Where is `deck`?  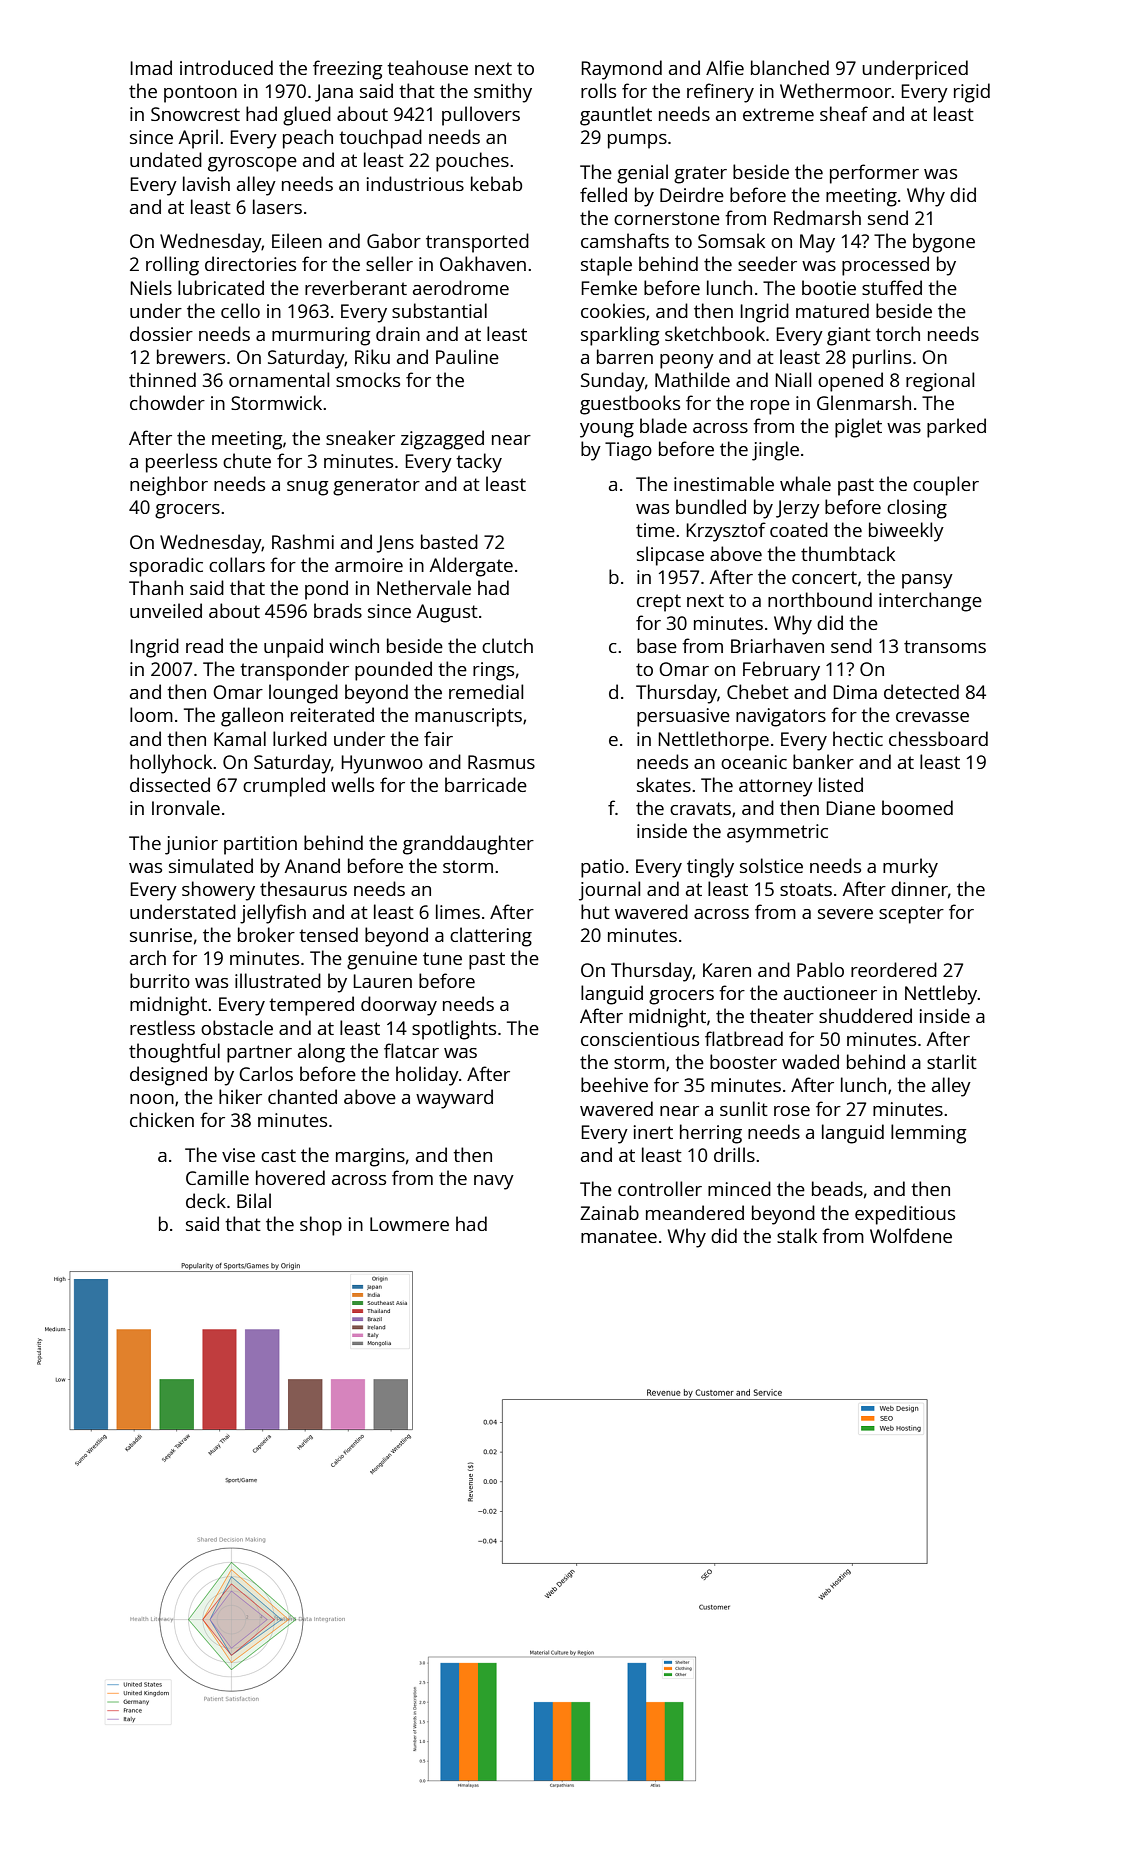 deck is located at coordinates (206, 1200).
